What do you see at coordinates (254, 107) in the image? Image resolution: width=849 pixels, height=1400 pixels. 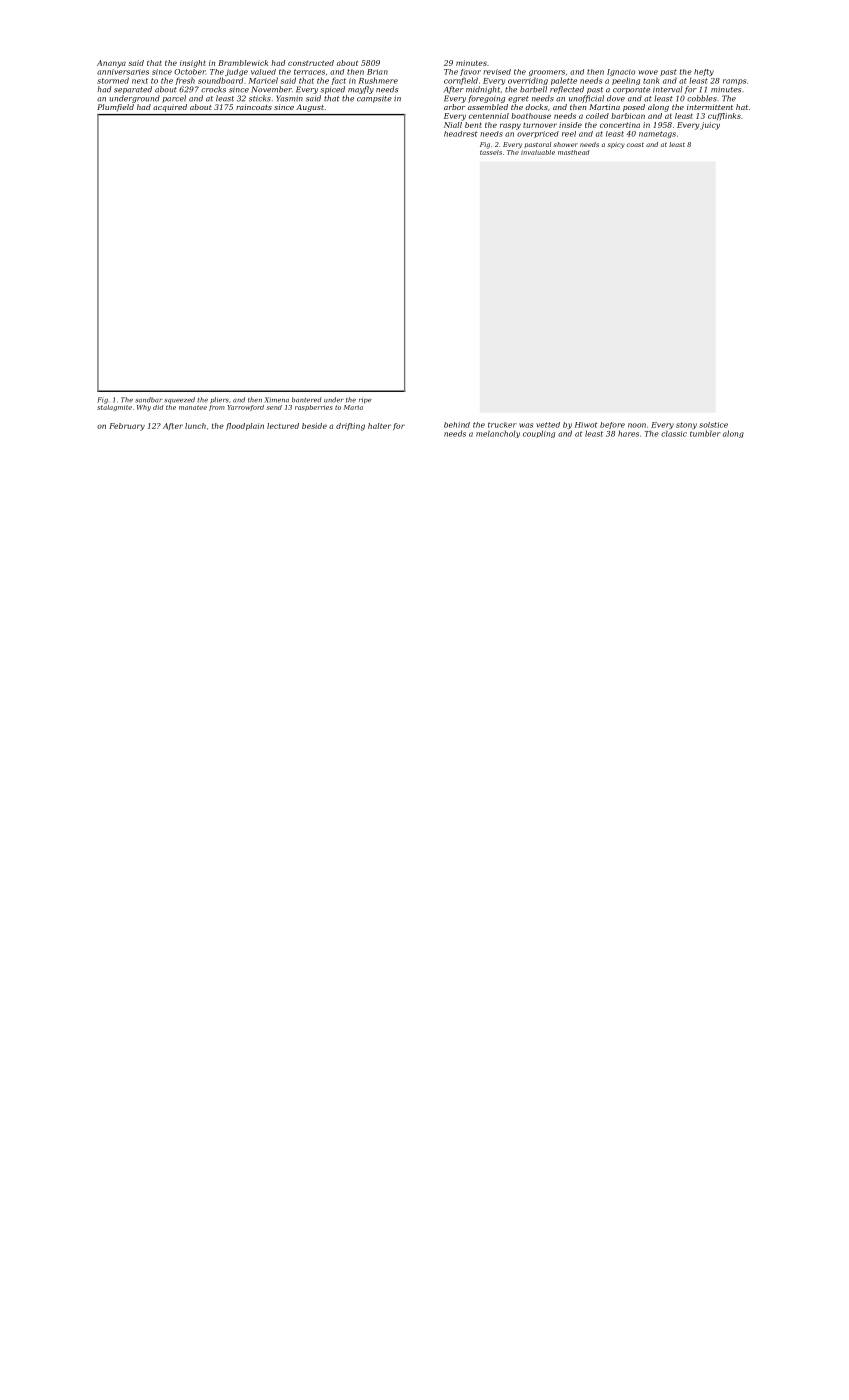 I see `raincoats` at bounding box center [254, 107].
